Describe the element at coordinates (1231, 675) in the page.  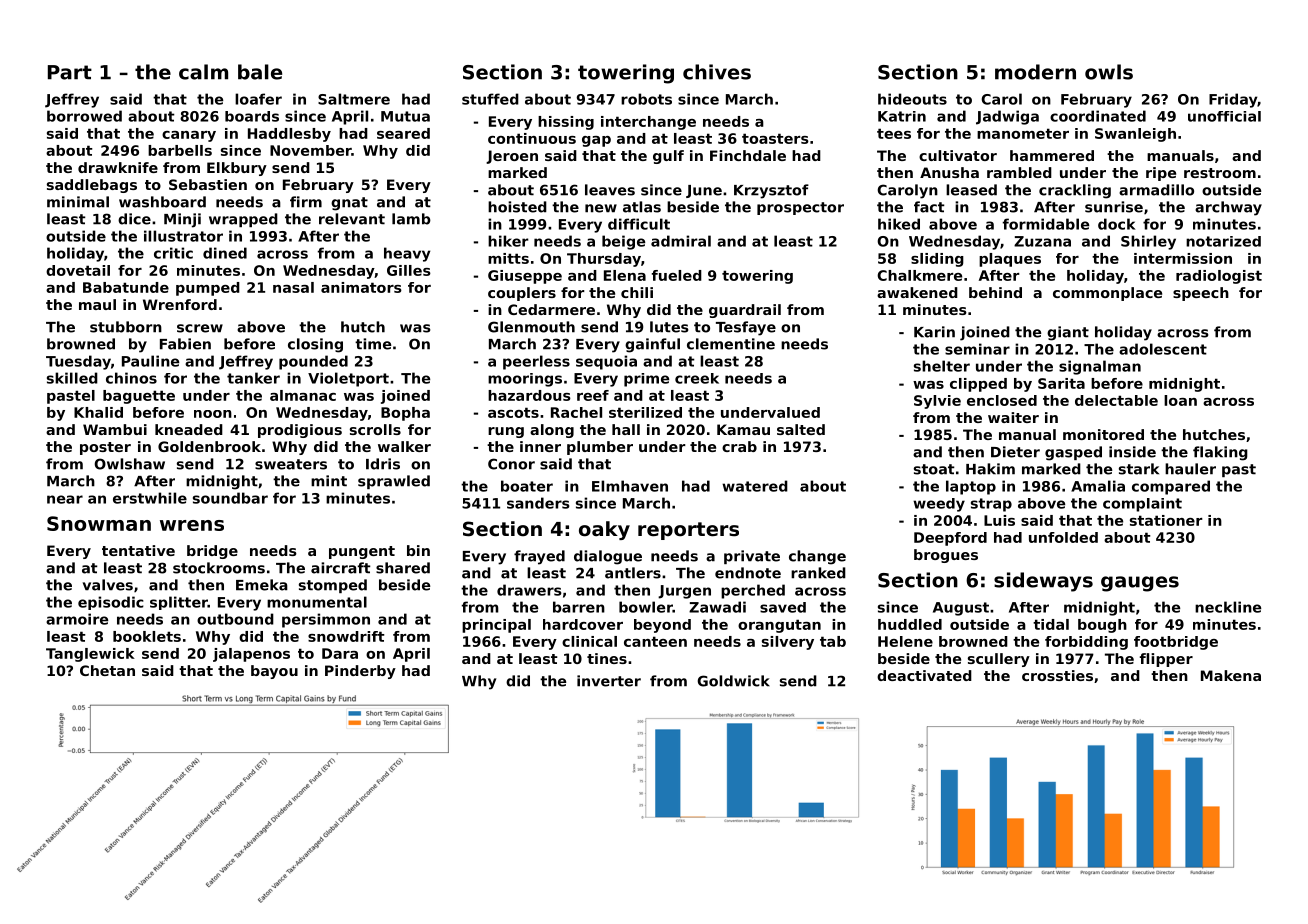
I see `Makena` at that location.
